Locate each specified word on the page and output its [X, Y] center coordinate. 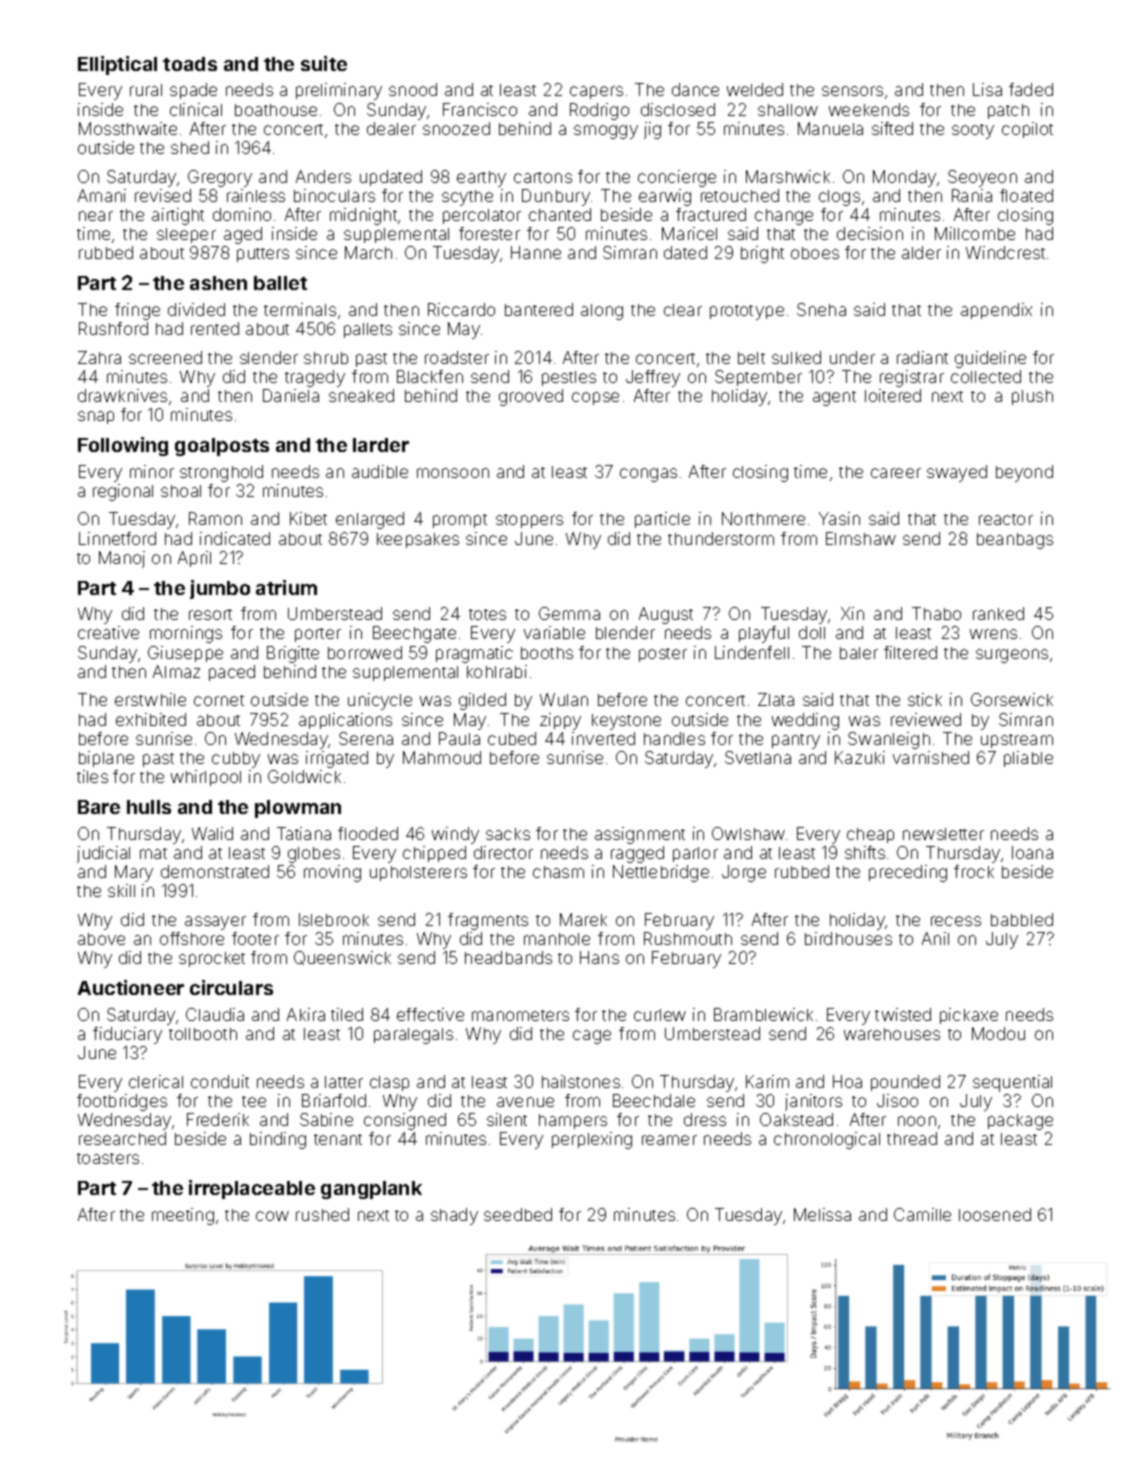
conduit [220, 1081]
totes [487, 614]
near [96, 216]
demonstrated [215, 871]
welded [755, 89]
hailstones [581, 1081]
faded [1031, 89]
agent [834, 398]
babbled [1022, 919]
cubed [512, 738]
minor [152, 471]
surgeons [1012, 656]
